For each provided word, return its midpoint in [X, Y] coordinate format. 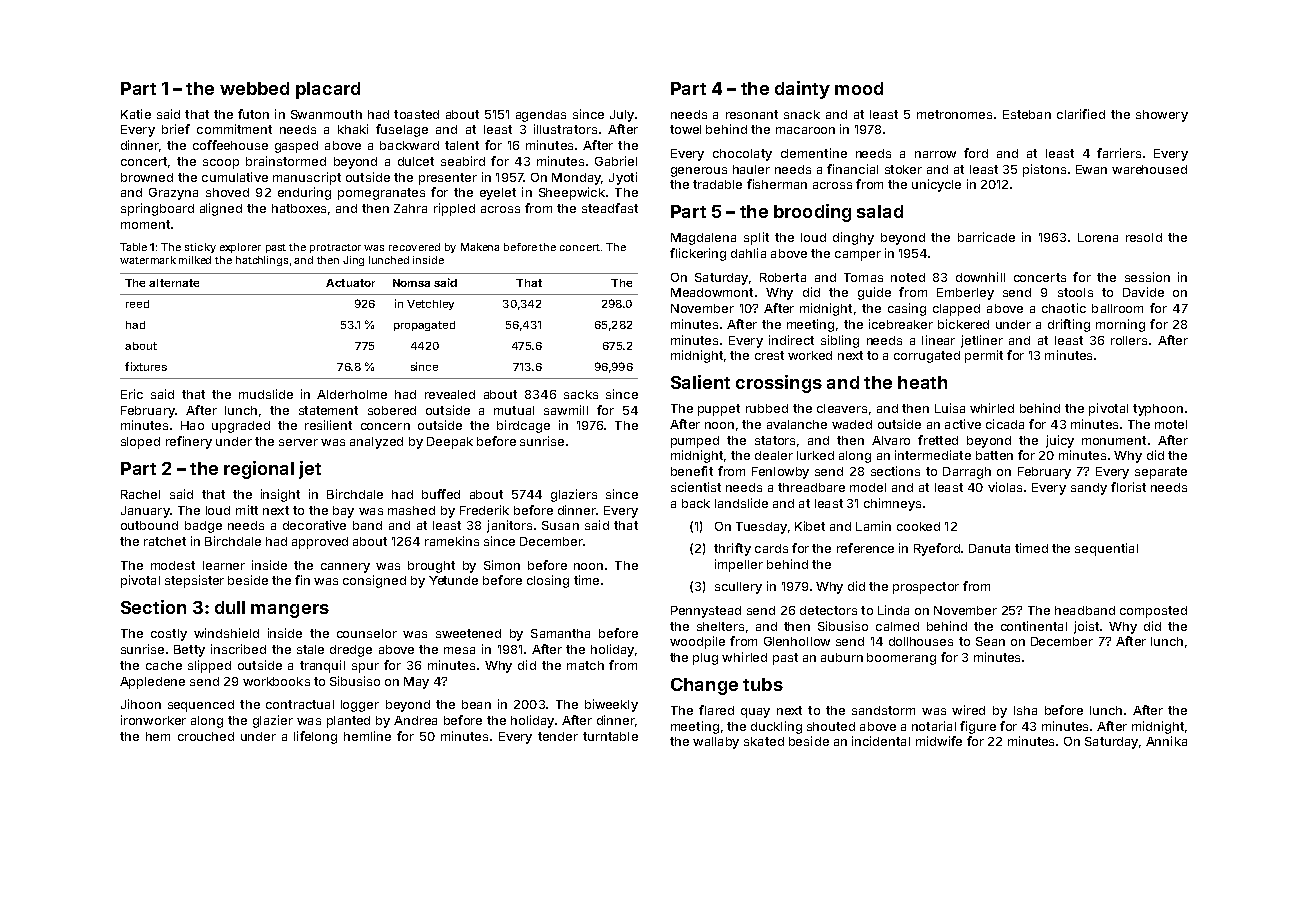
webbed [254, 88]
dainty [802, 90]
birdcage [523, 426]
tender [558, 736]
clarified [1081, 114]
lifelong [315, 737]
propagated [424, 326]
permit [984, 356]
